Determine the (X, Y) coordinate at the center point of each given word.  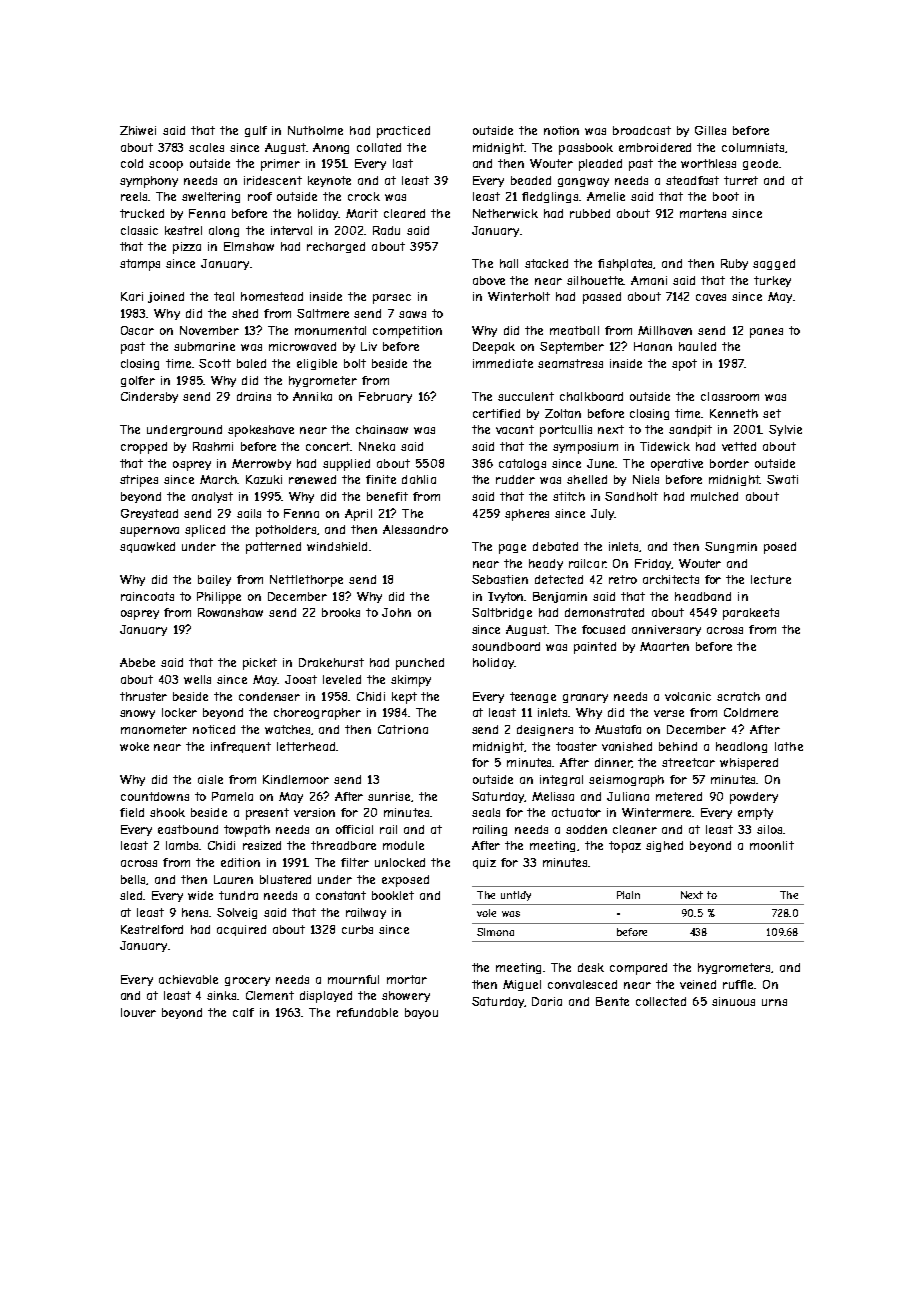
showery (406, 996)
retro (623, 579)
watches (288, 730)
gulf (256, 131)
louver (138, 1012)
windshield (337, 546)
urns (774, 1002)
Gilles (710, 130)
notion (561, 130)
